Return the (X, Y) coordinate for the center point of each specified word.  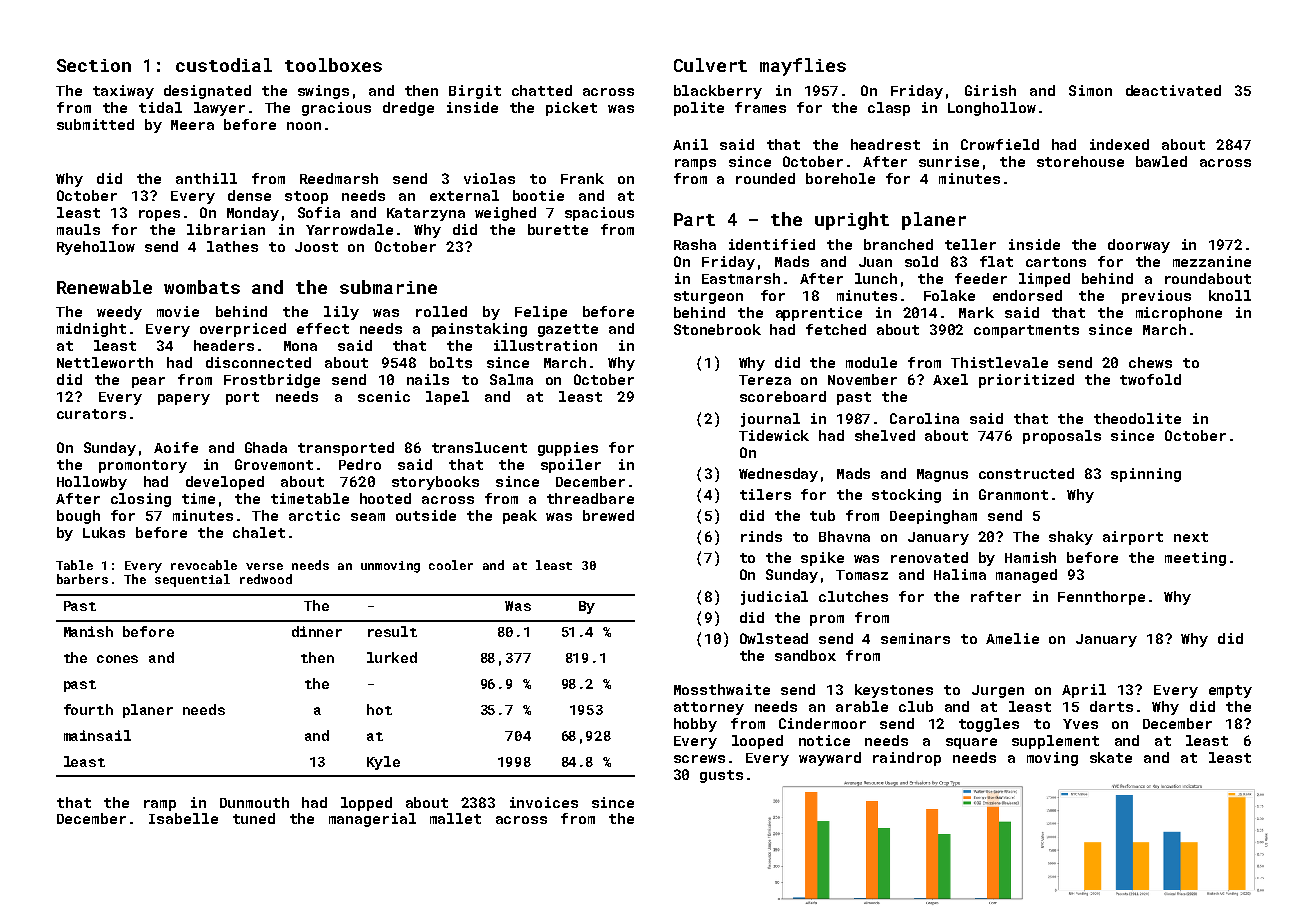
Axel (950, 379)
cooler (451, 565)
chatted (542, 90)
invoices (544, 802)
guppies (568, 449)
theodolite (1137, 418)
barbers (82, 579)
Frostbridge (272, 381)
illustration (545, 345)
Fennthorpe (1101, 598)
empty (1230, 691)
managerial (372, 820)
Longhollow (992, 109)
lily (341, 313)
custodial (224, 65)
